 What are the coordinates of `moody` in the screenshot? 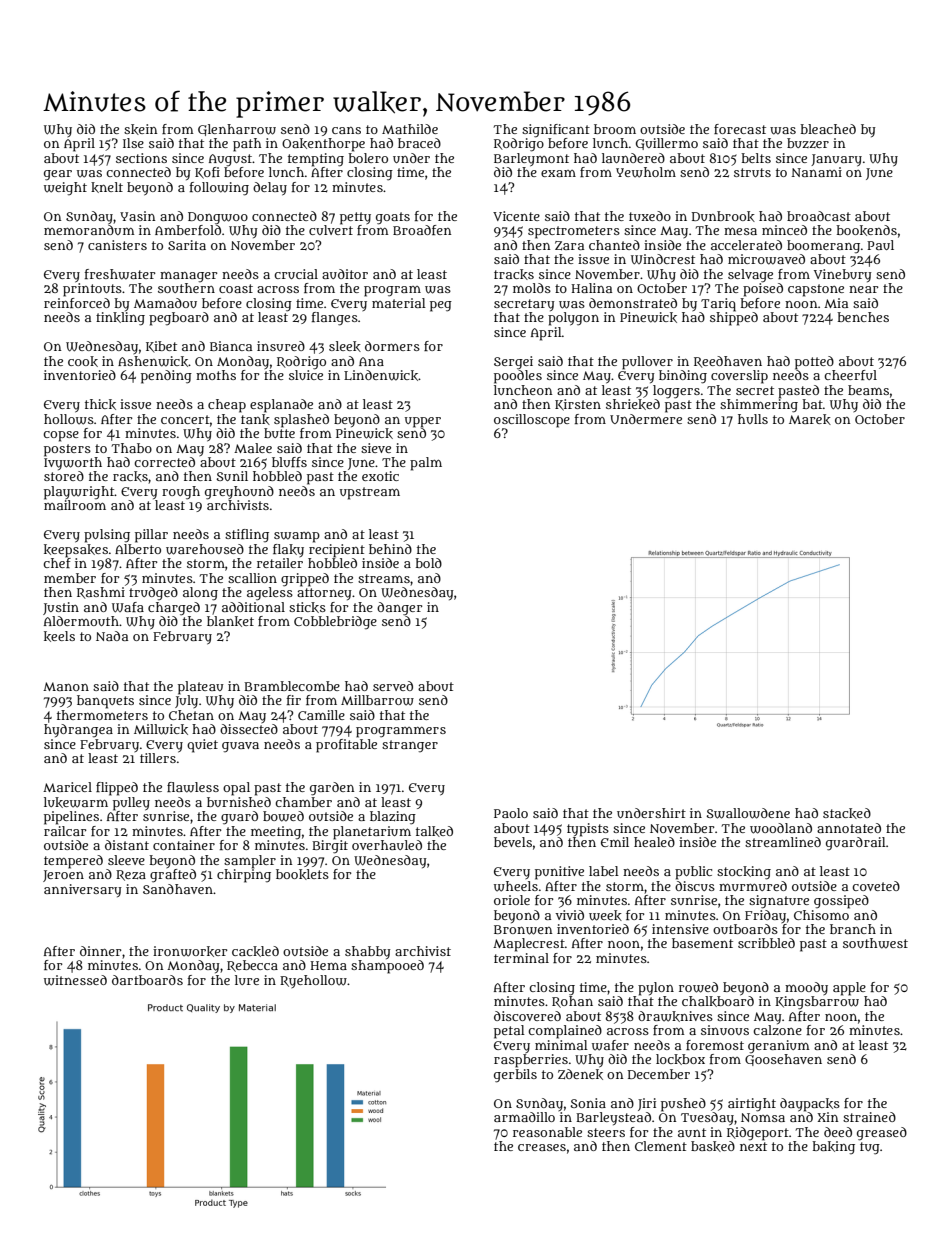 It's located at (806, 988).
